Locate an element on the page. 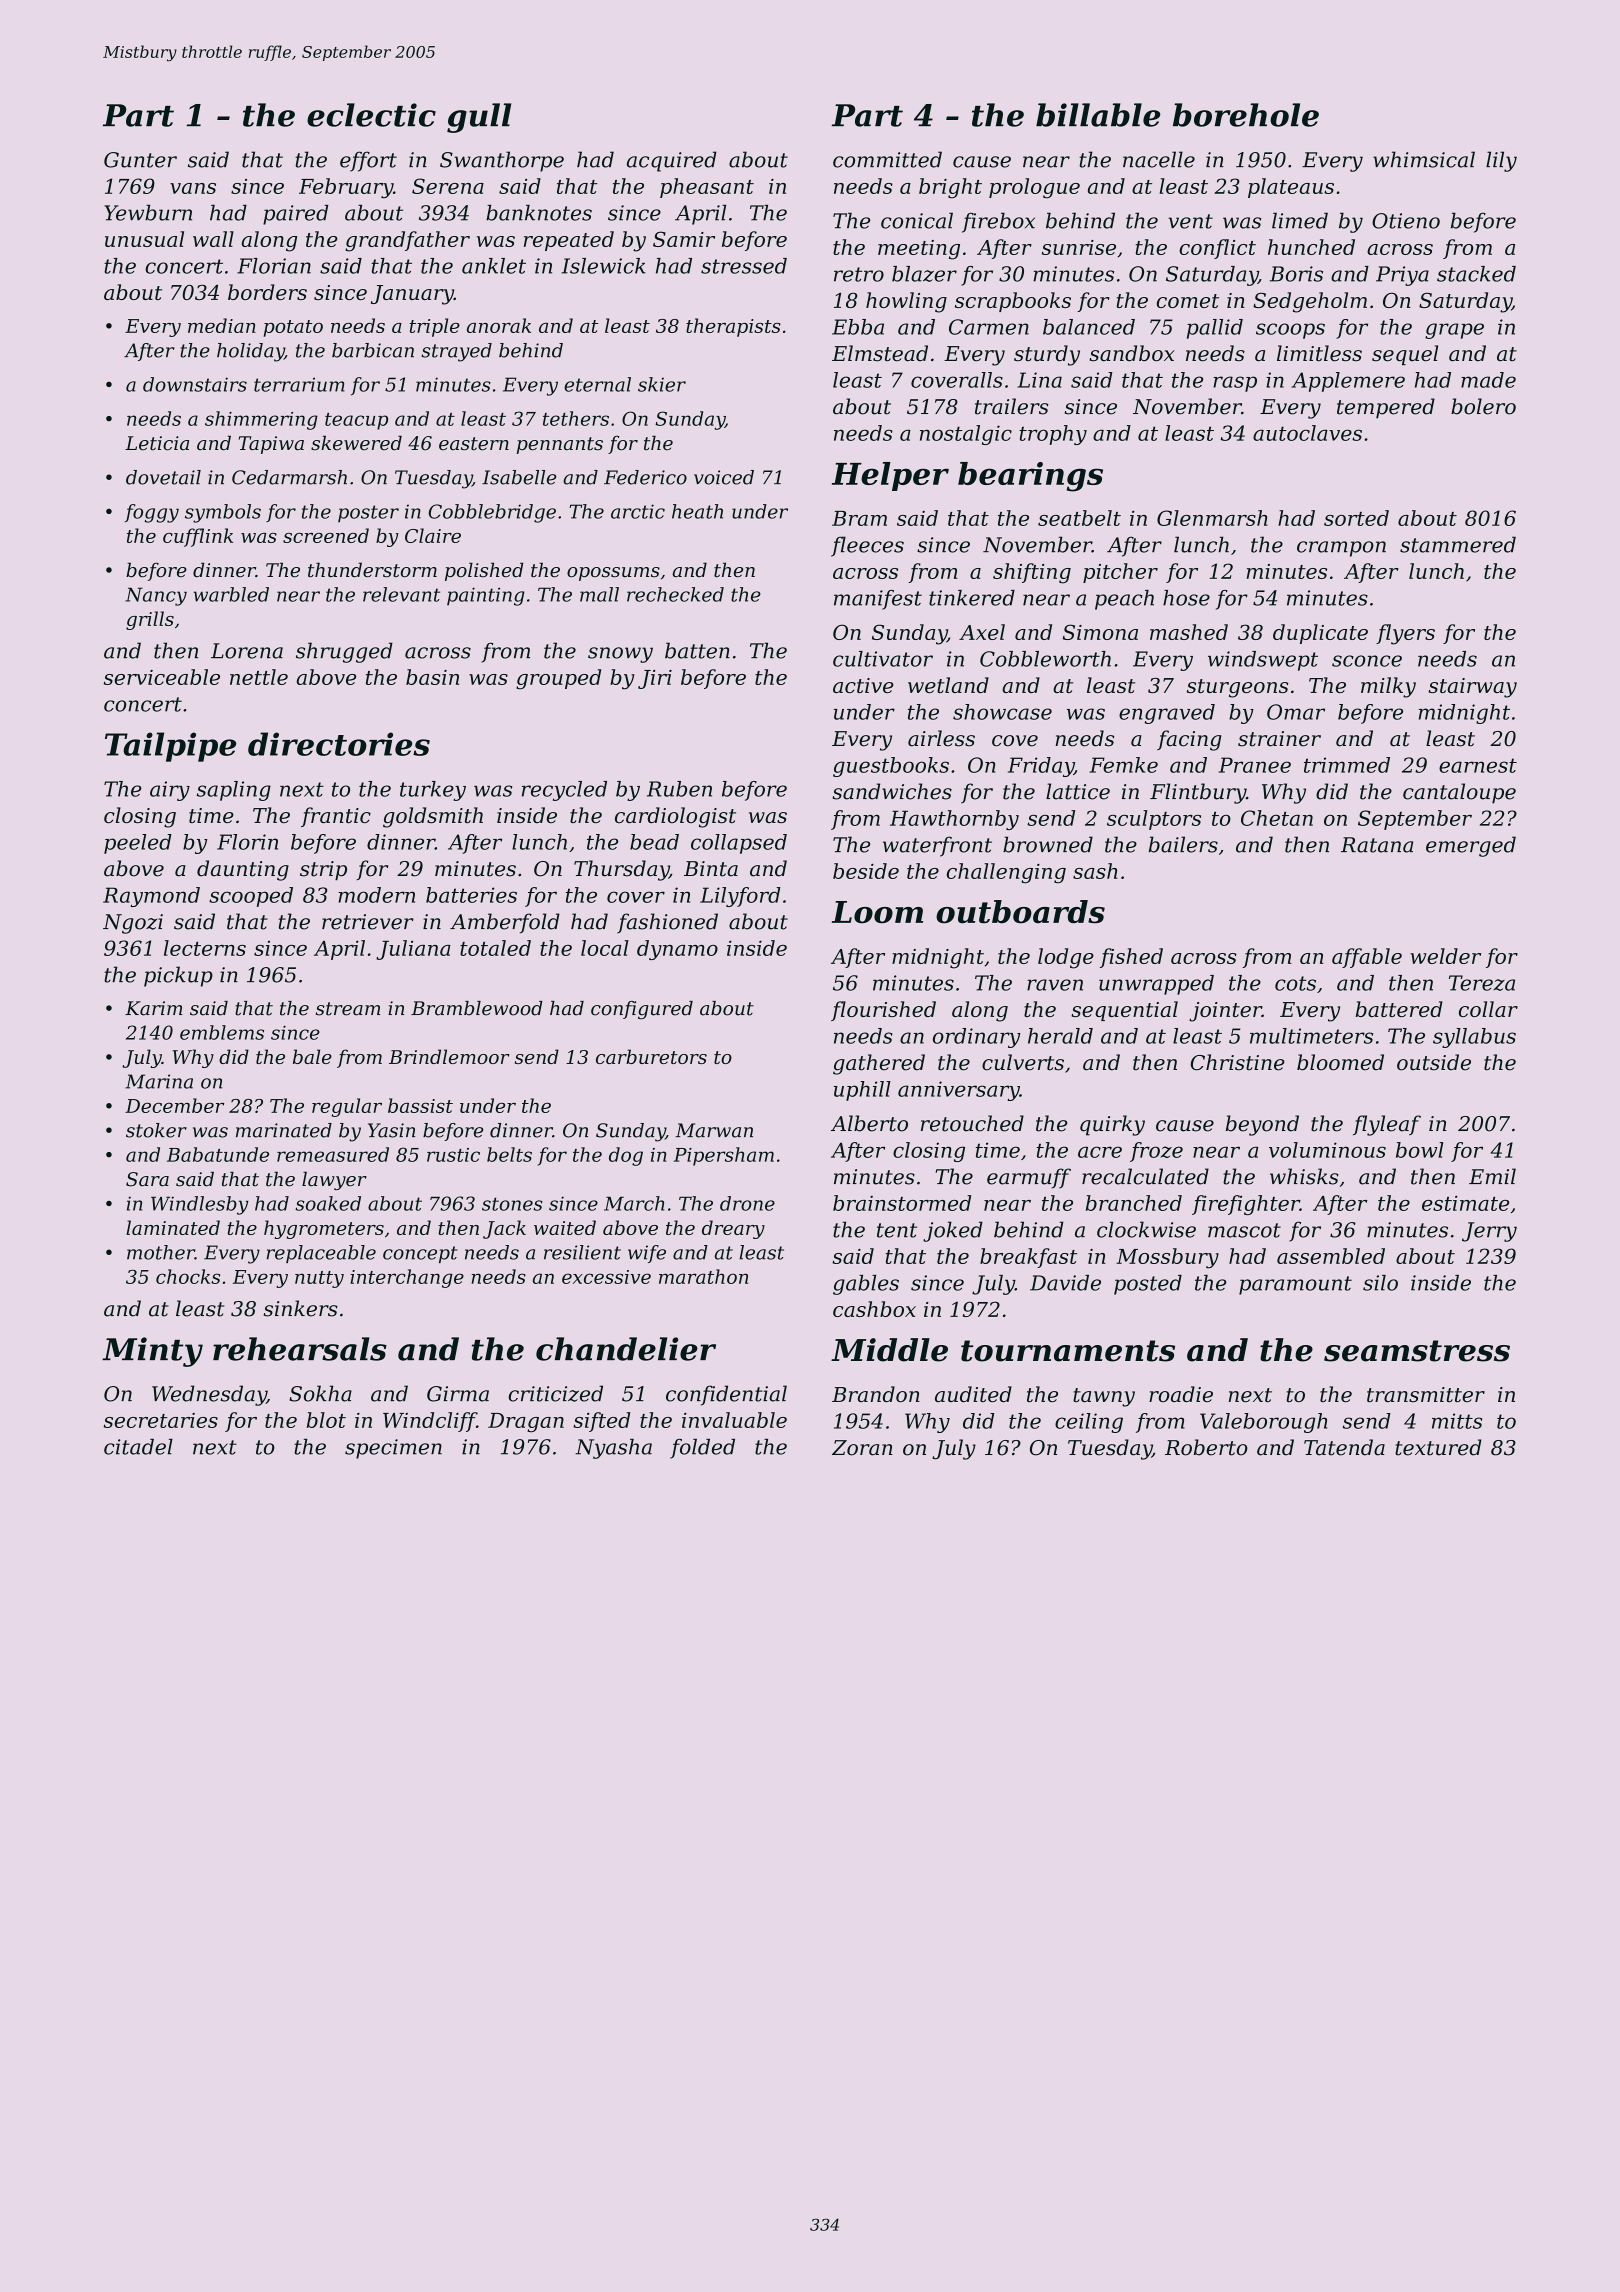 The height and width of the image is (2292, 1620). collapsed is located at coordinates (739, 844).
